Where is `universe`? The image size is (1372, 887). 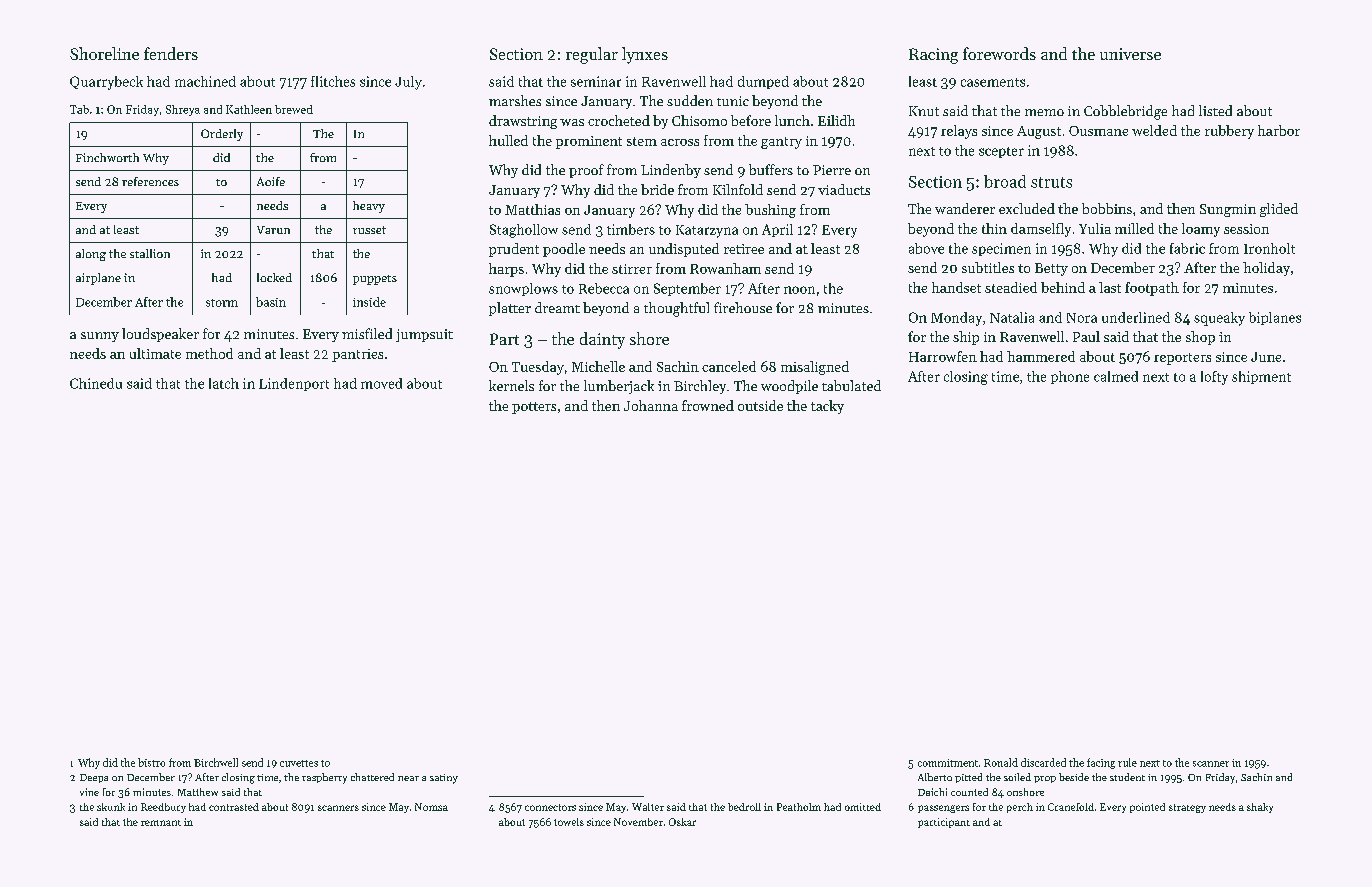 universe is located at coordinates (1130, 54).
